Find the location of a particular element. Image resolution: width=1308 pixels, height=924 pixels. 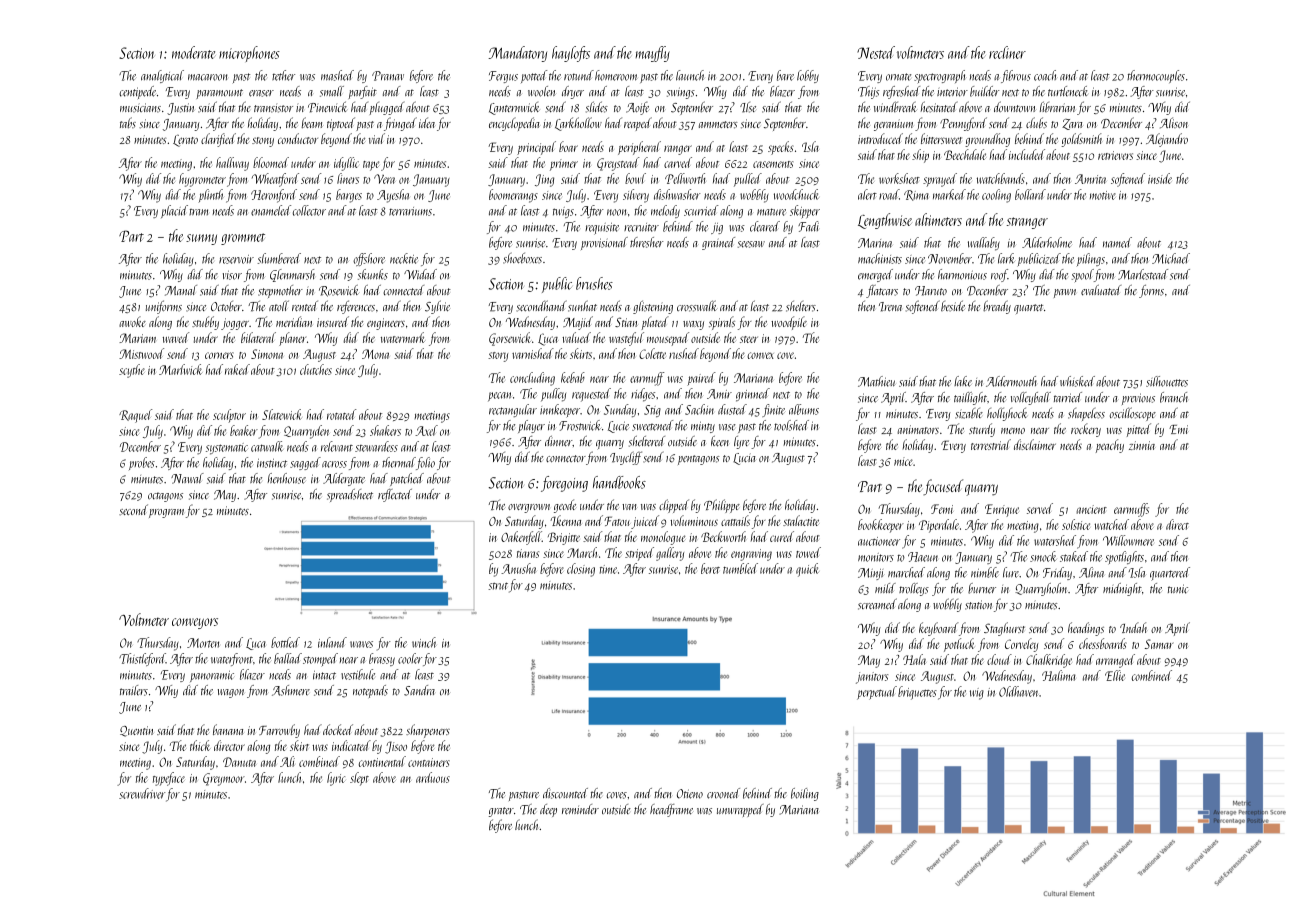

specks is located at coordinates (781, 148).
